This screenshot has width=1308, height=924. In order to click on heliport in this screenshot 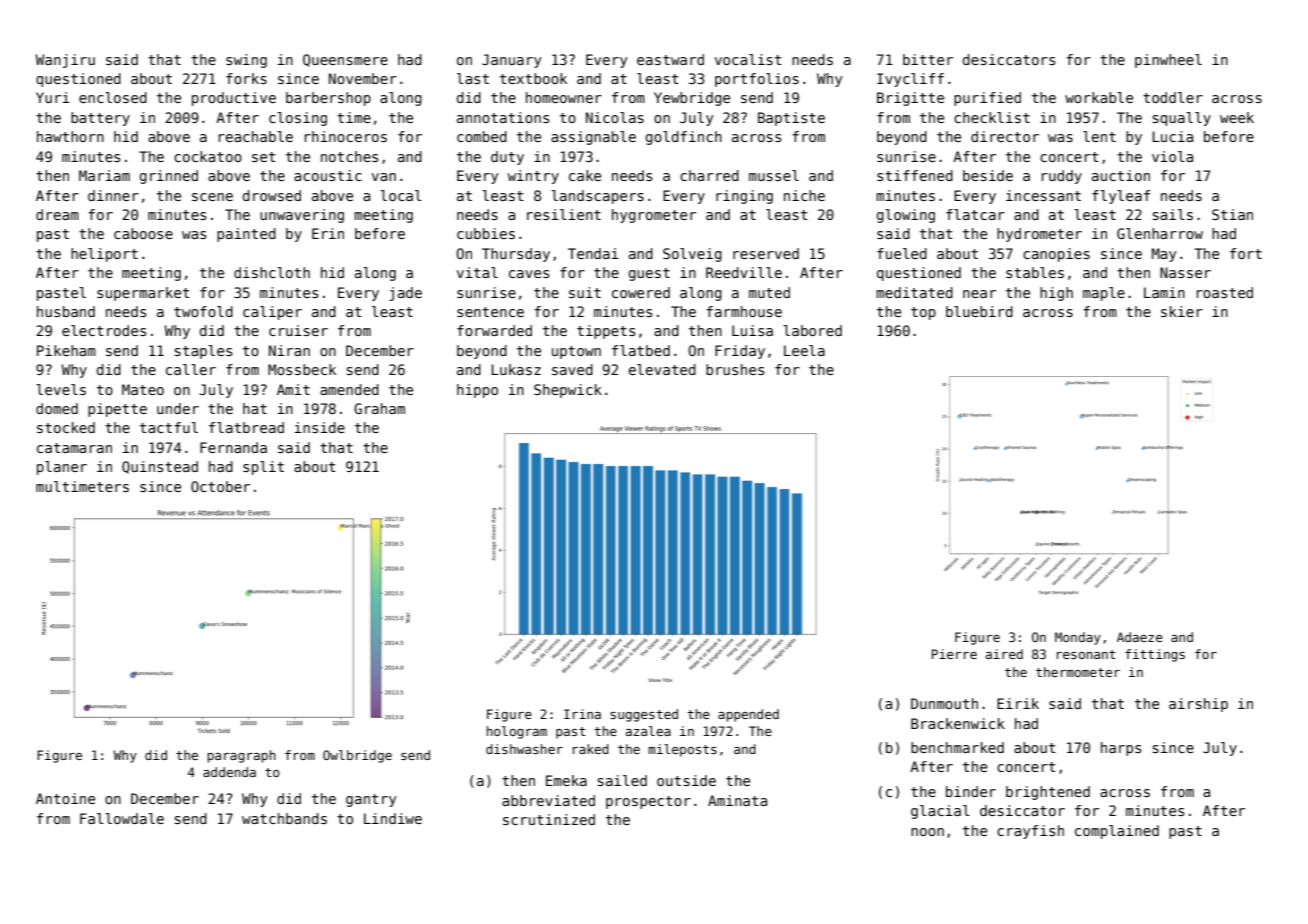, I will do `click(104, 255)`.
